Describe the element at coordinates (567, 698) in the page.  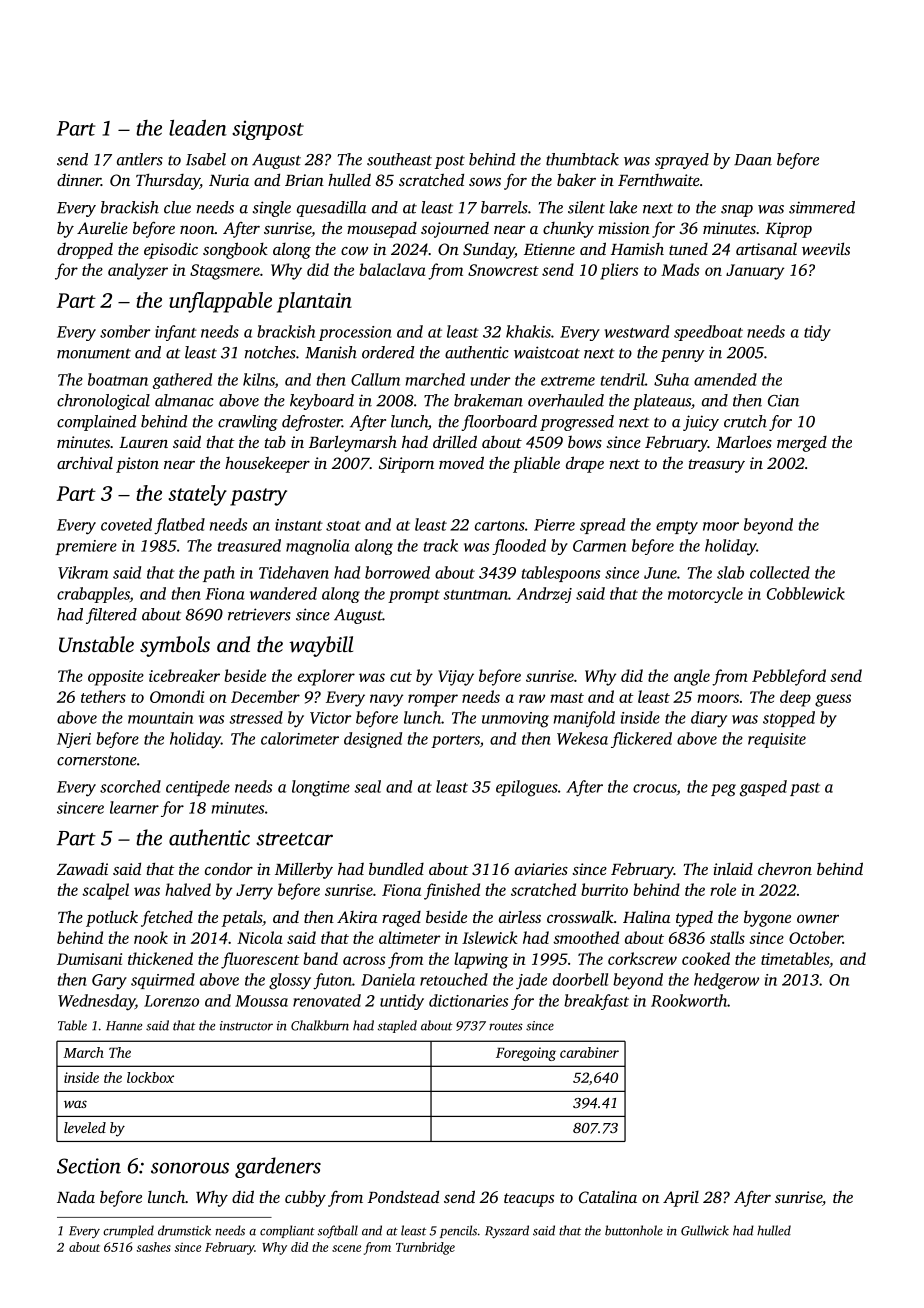
I see `mast` at that location.
